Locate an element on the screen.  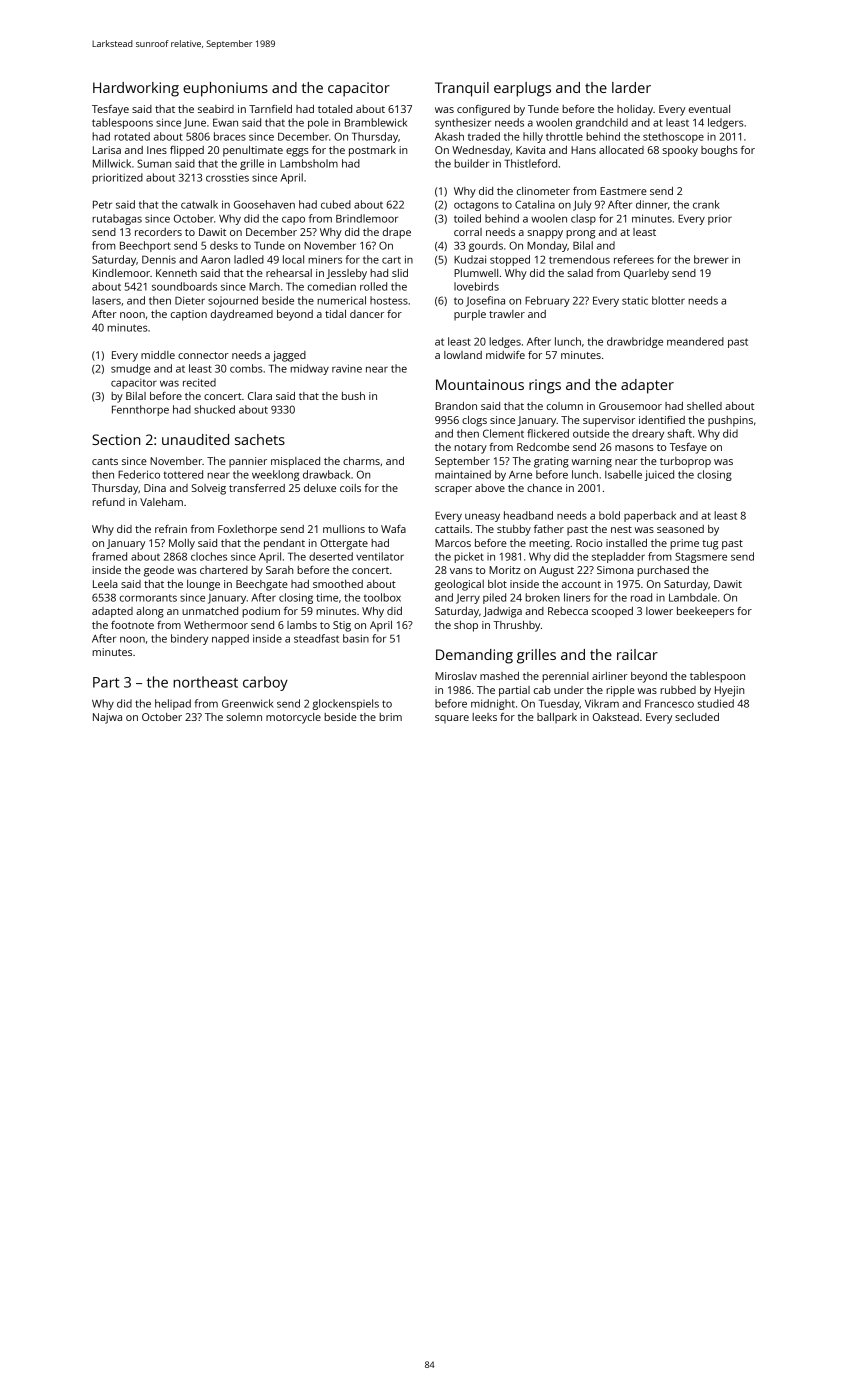
synthesizer is located at coordinates (463, 123).
